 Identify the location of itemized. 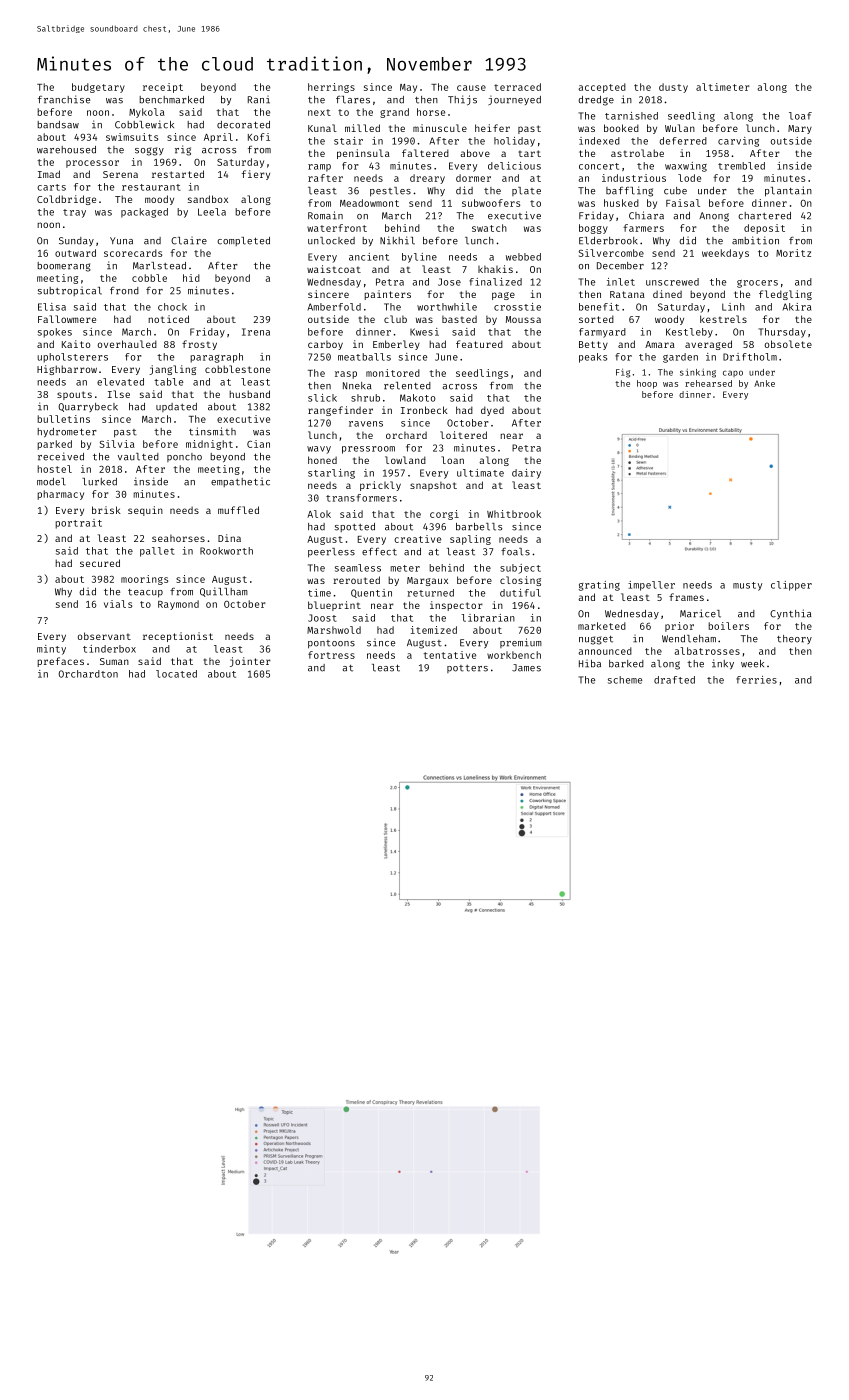
(434, 630).
